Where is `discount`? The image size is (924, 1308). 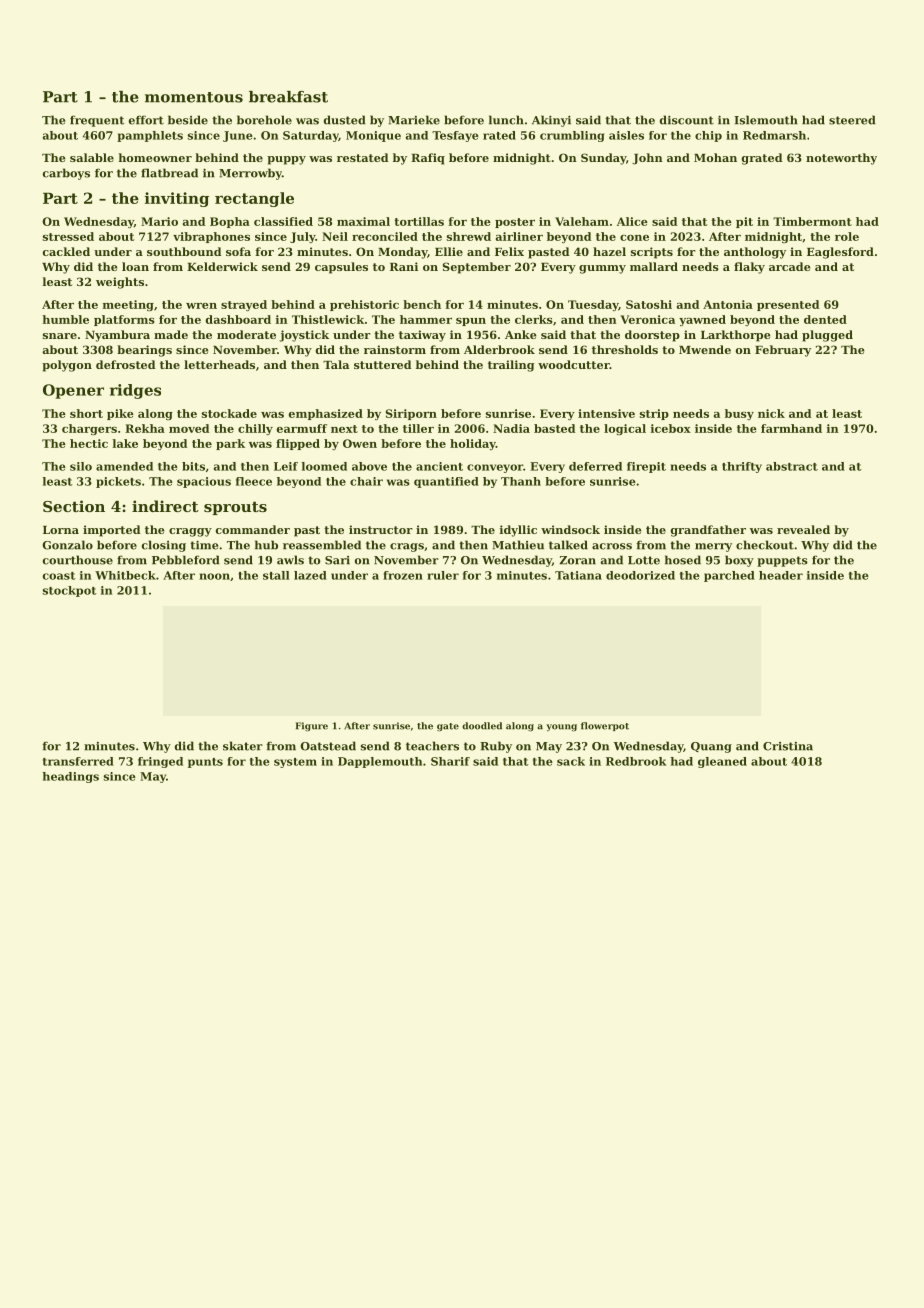 discount is located at coordinates (687, 120).
